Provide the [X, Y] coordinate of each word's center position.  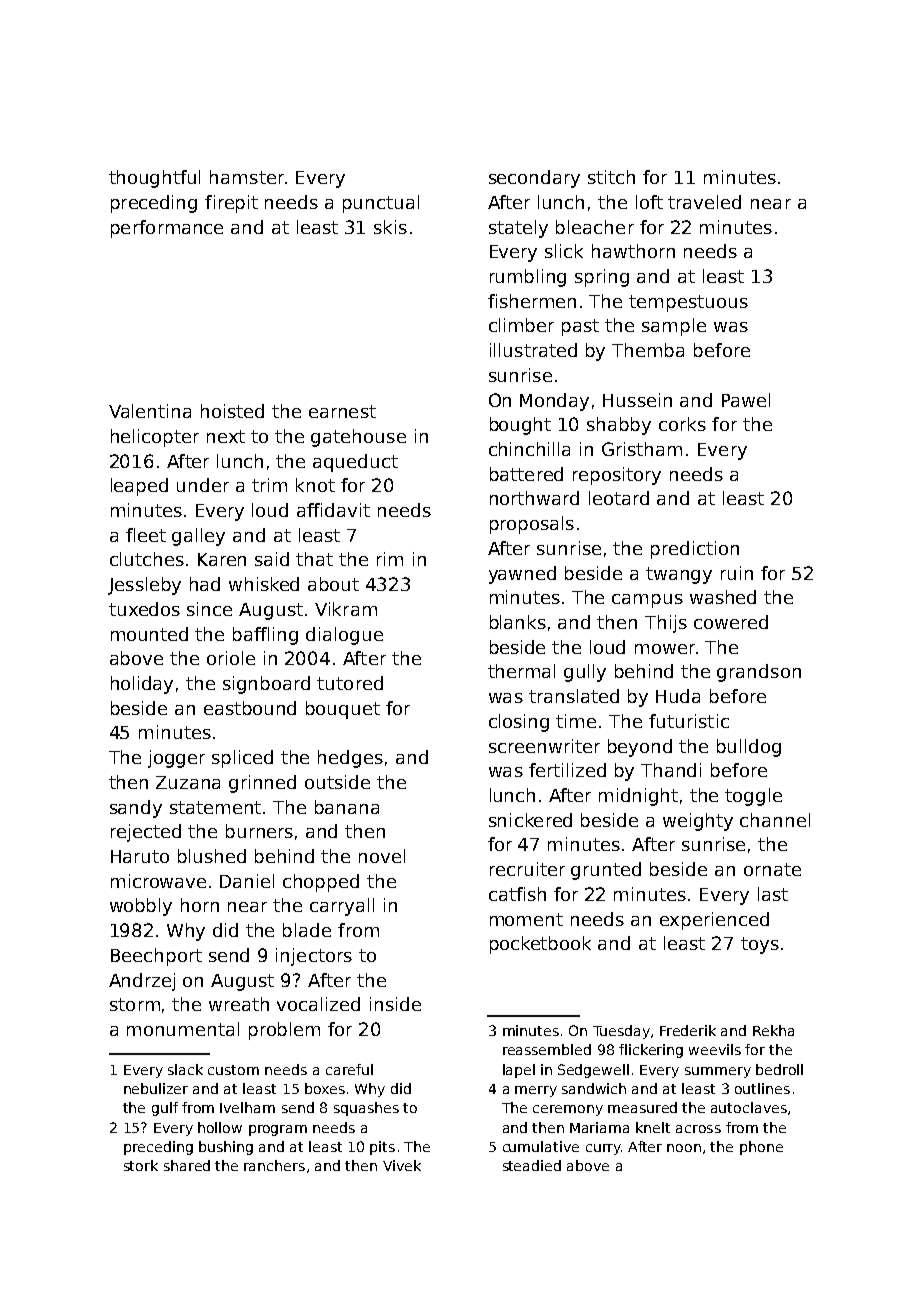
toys [760, 945]
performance [167, 229]
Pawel [746, 400]
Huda [678, 696]
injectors [314, 957]
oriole [231, 658]
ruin [737, 573]
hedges [350, 759]
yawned [522, 575]
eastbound [250, 708]
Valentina [150, 411]
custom [233, 1070]
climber [521, 325]
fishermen [532, 301]
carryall [342, 907]
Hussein [637, 400]
